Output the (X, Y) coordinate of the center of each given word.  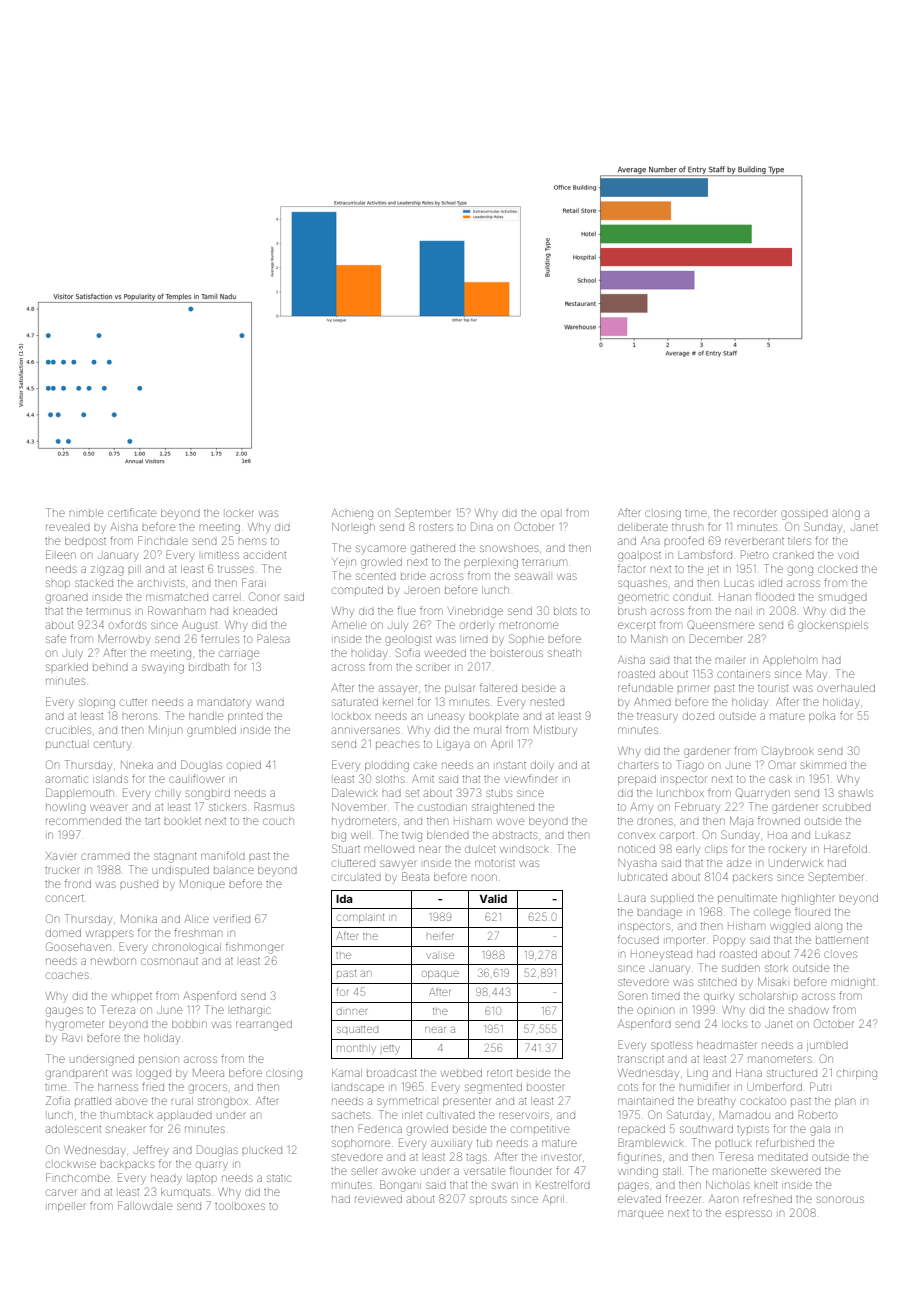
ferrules (220, 638)
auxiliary (451, 1144)
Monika (139, 919)
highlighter (808, 899)
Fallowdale (145, 1205)
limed (475, 639)
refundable (645, 687)
